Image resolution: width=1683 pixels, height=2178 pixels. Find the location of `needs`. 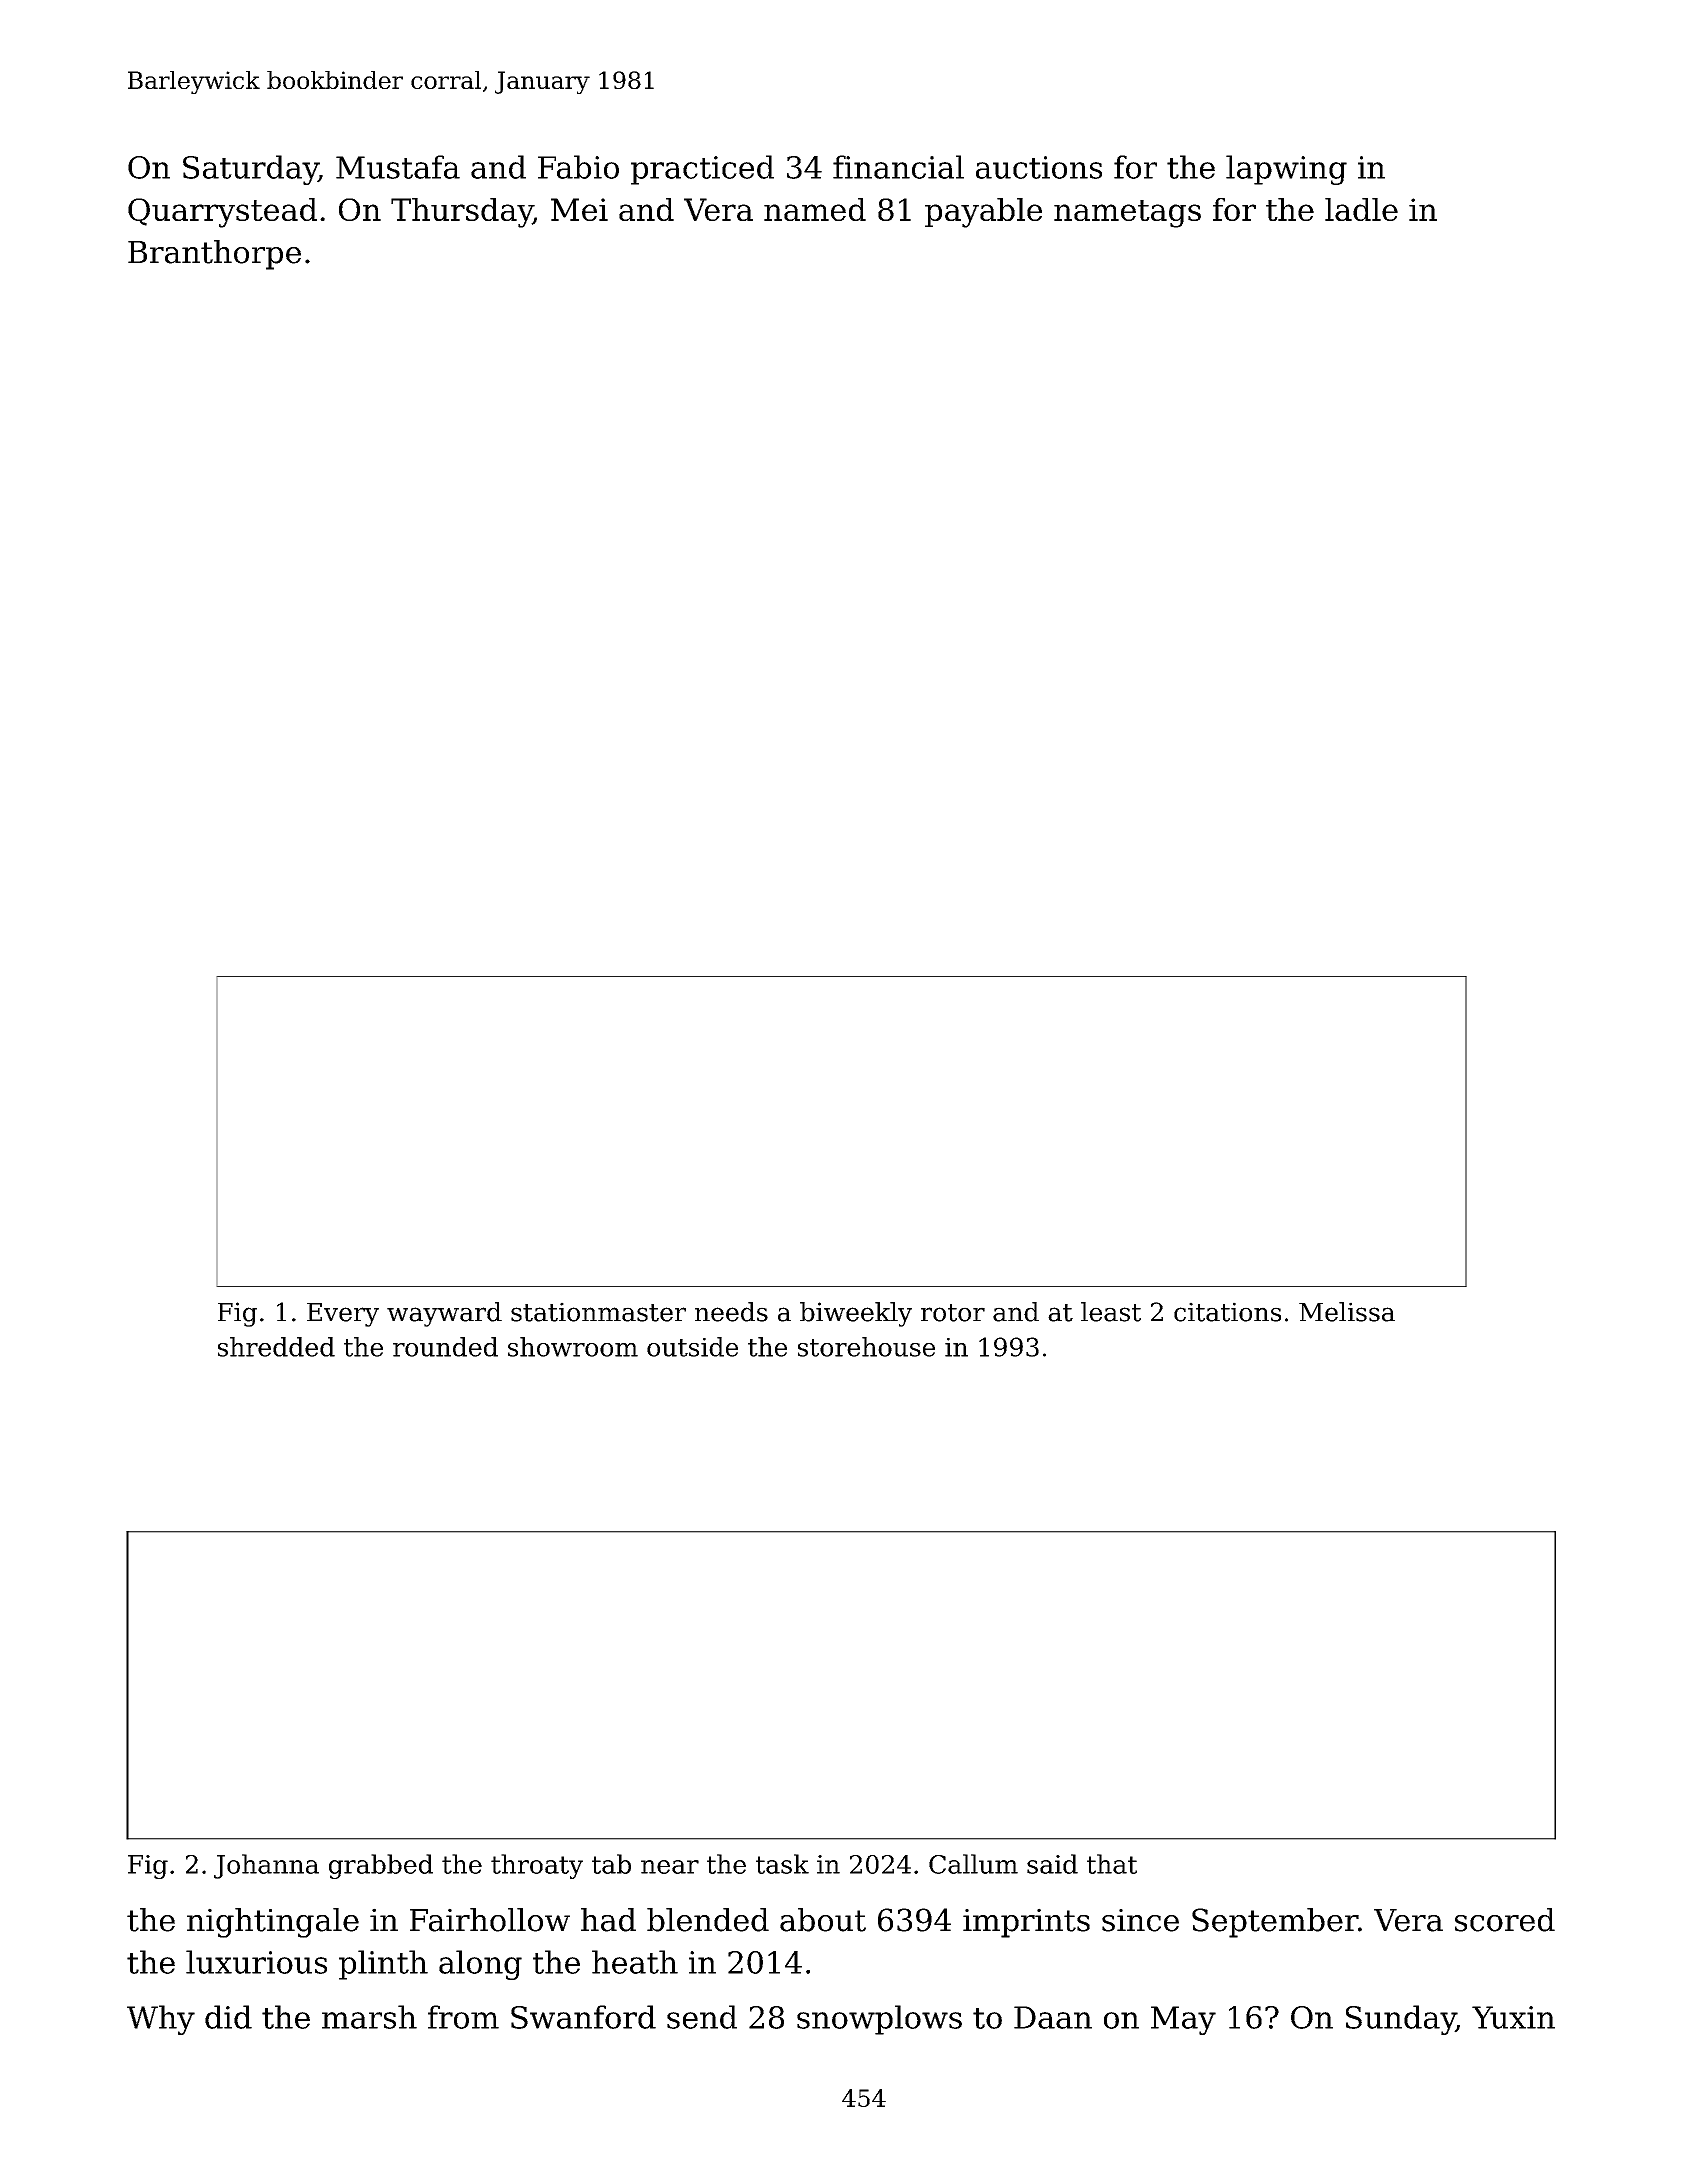

needs is located at coordinates (731, 1312).
